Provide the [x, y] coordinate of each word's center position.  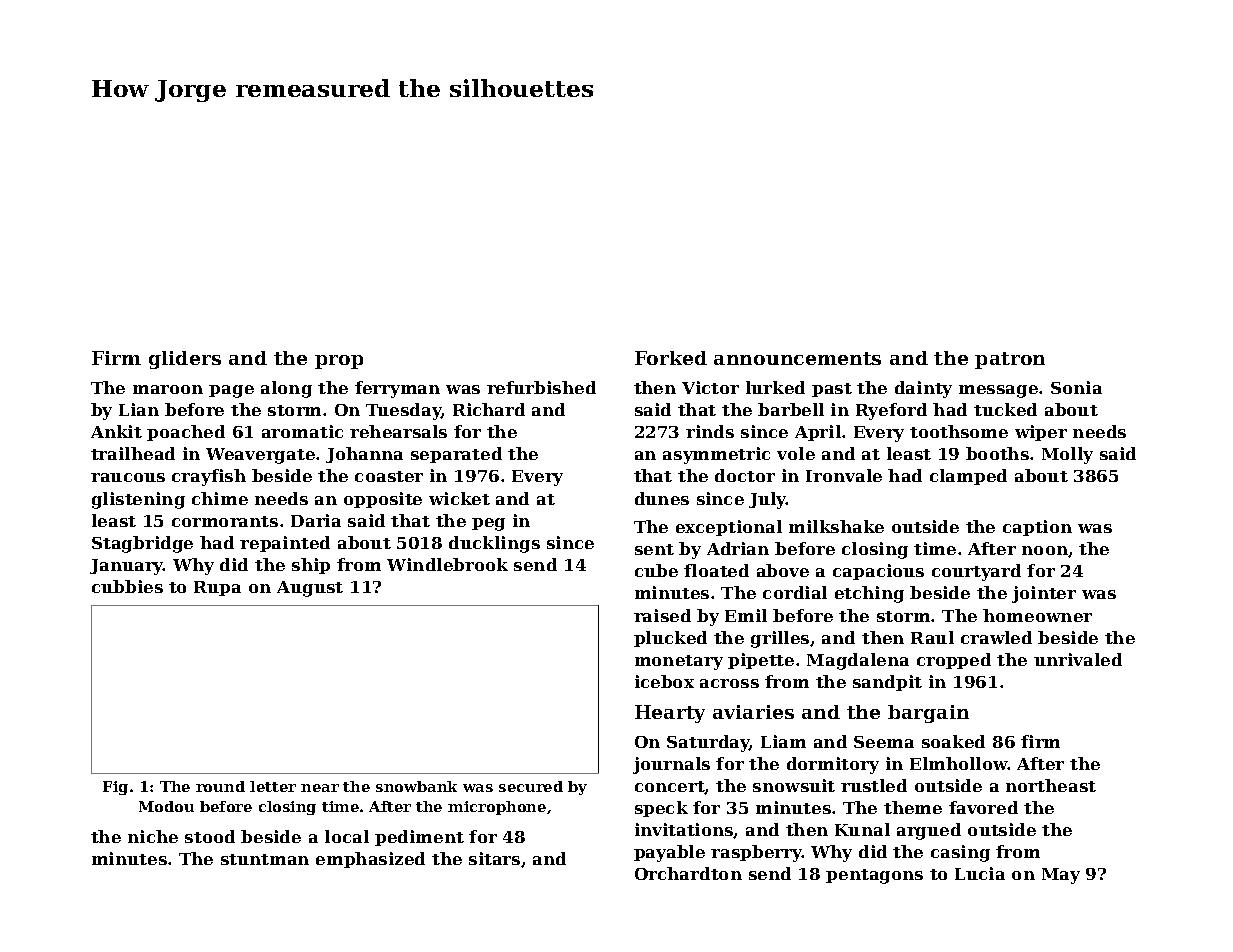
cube [656, 570]
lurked [775, 387]
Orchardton [688, 873]
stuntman [265, 859]
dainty [923, 389]
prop [339, 362]
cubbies [127, 586]
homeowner [1037, 615]
